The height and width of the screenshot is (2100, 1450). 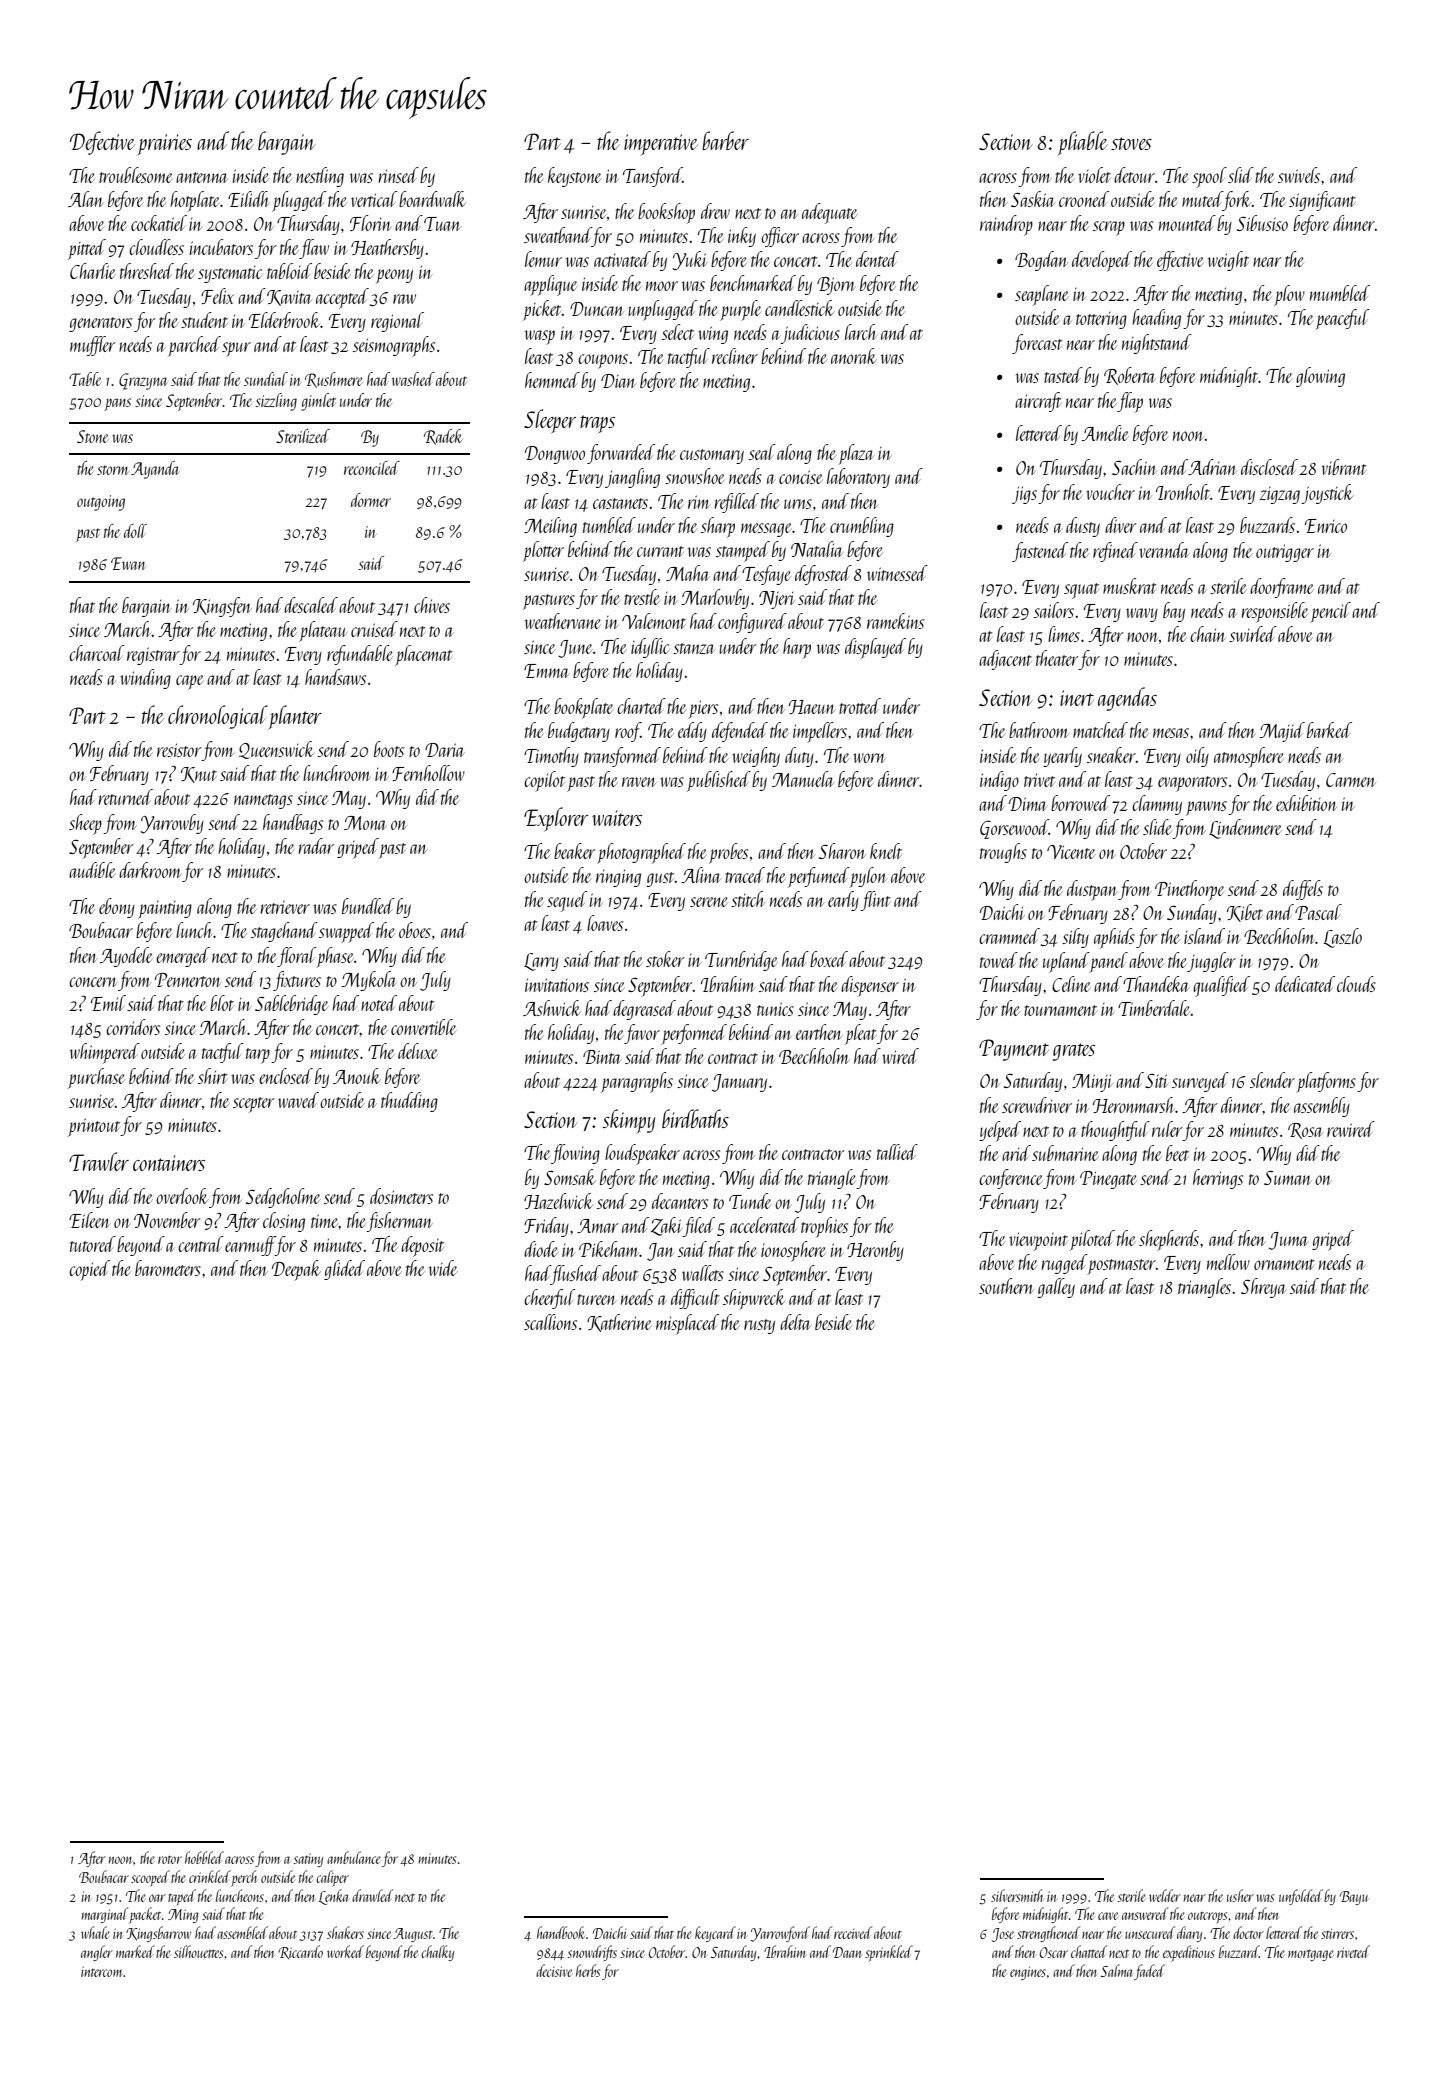 What do you see at coordinates (735, 356) in the screenshot?
I see `recliner` at bounding box center [735, 356].
